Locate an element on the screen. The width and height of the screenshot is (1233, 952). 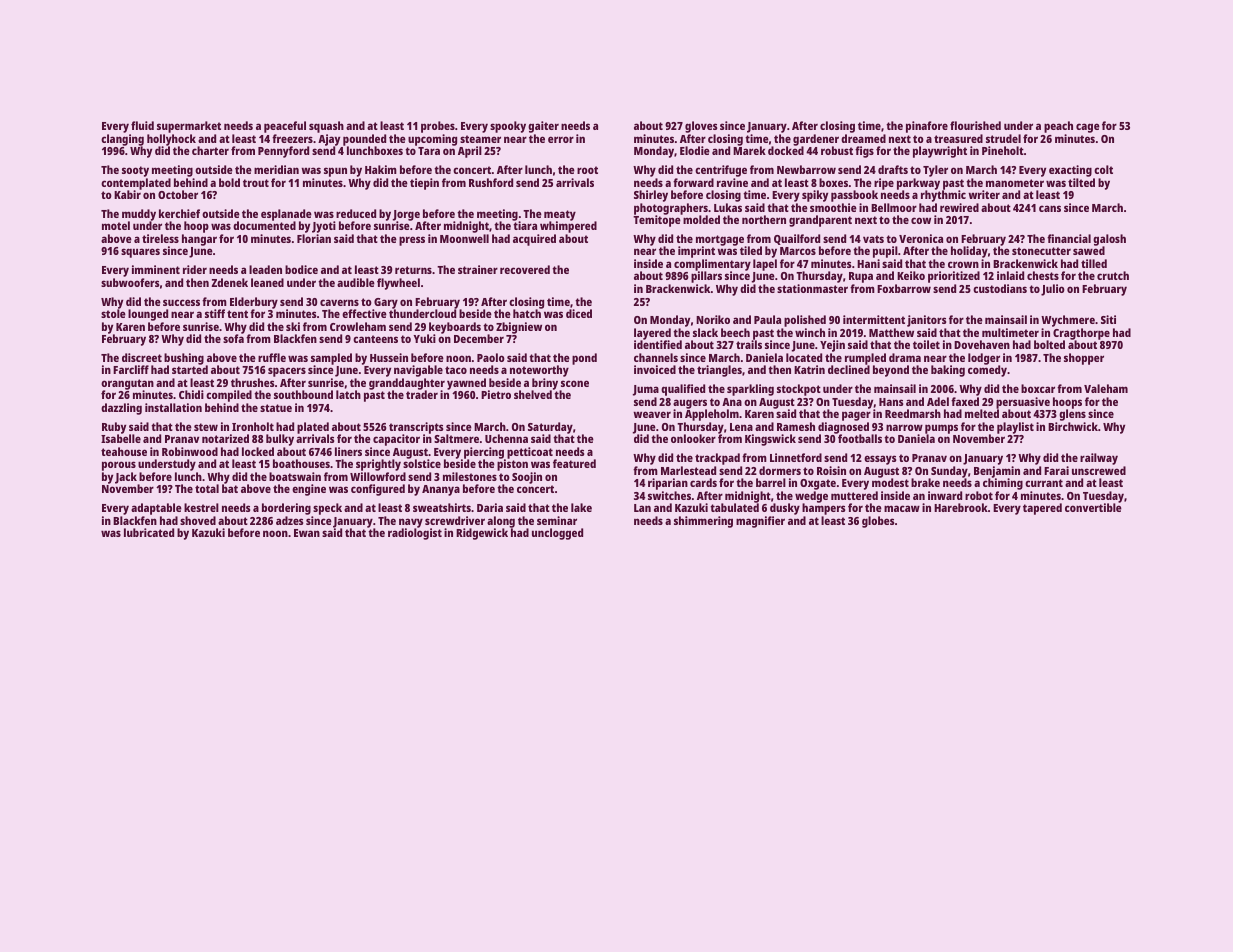
lubricated is located at coordinates (149, 532).
